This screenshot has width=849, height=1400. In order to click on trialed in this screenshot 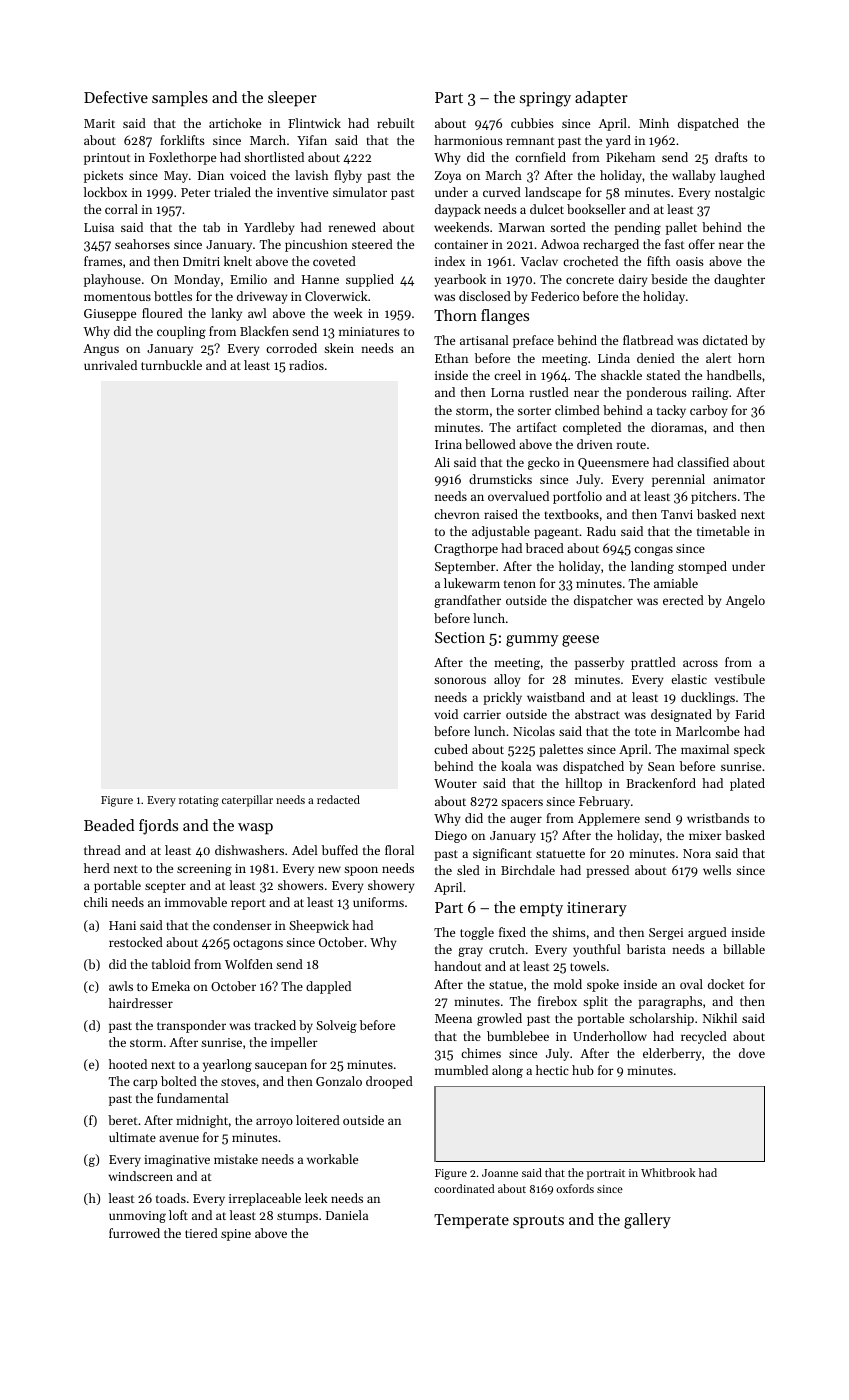, I will do `click(233, 192)`.
